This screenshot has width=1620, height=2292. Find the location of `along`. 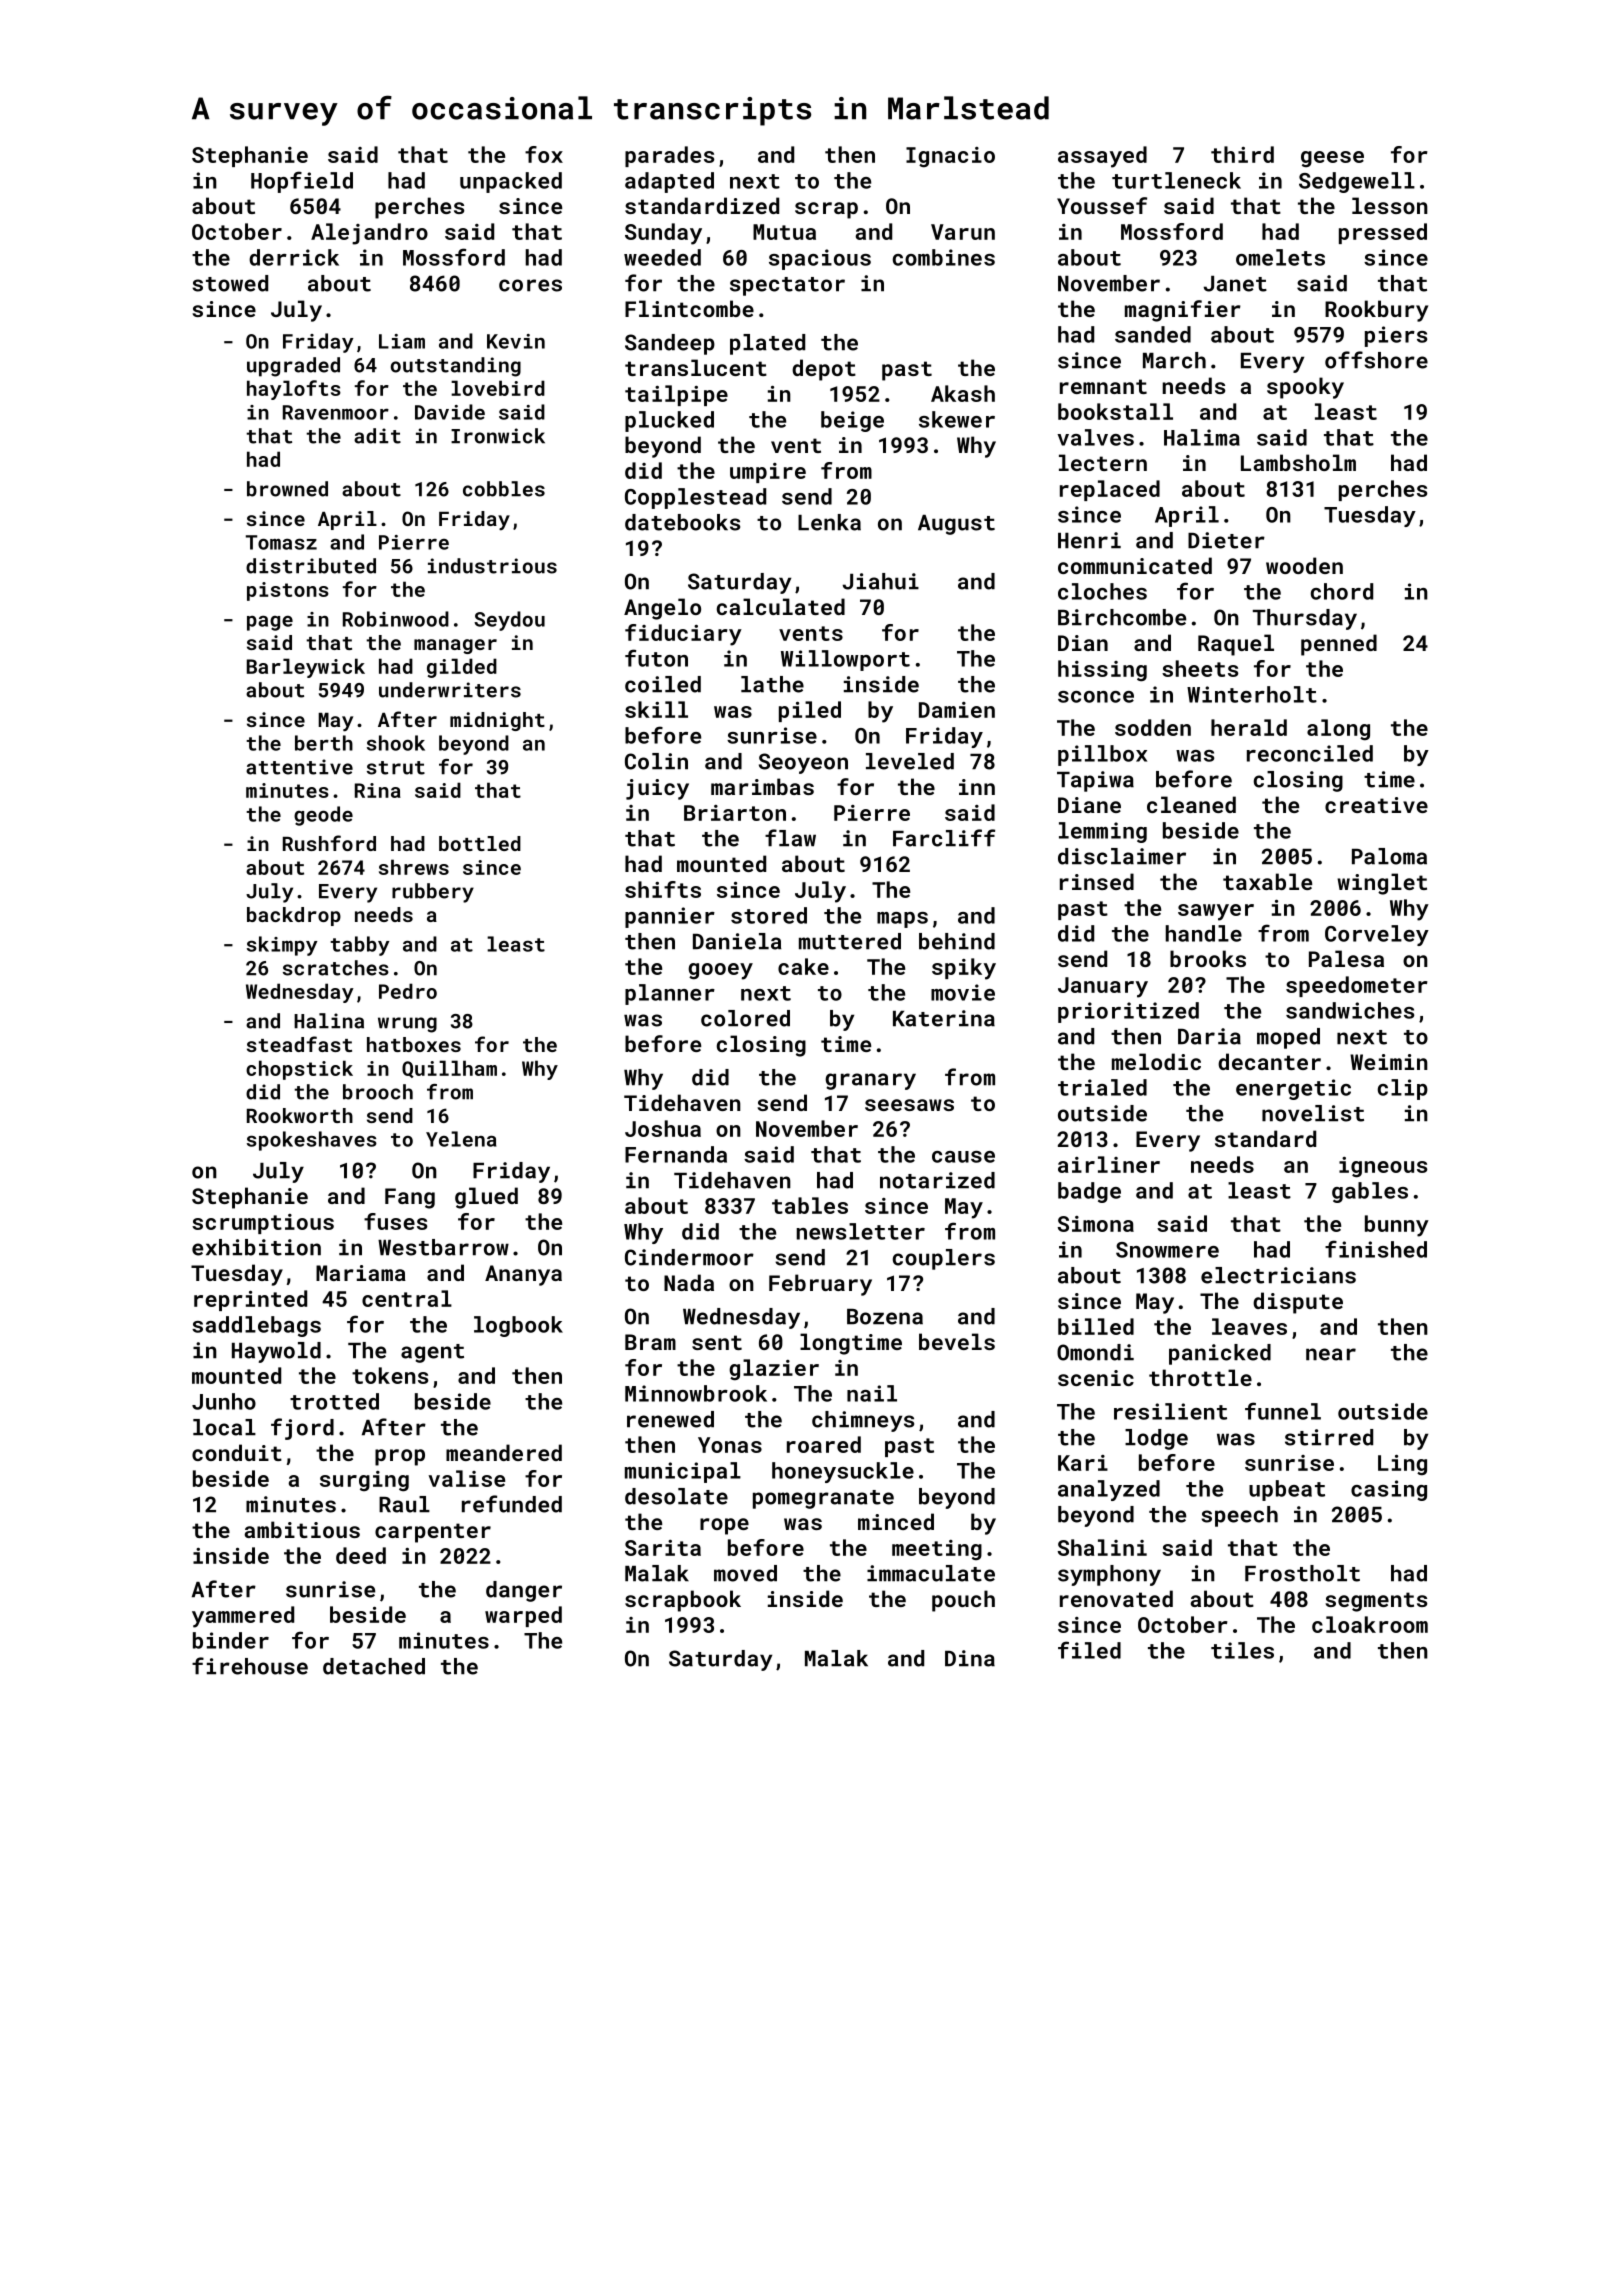

along is located at coordinates (1338, 730).
